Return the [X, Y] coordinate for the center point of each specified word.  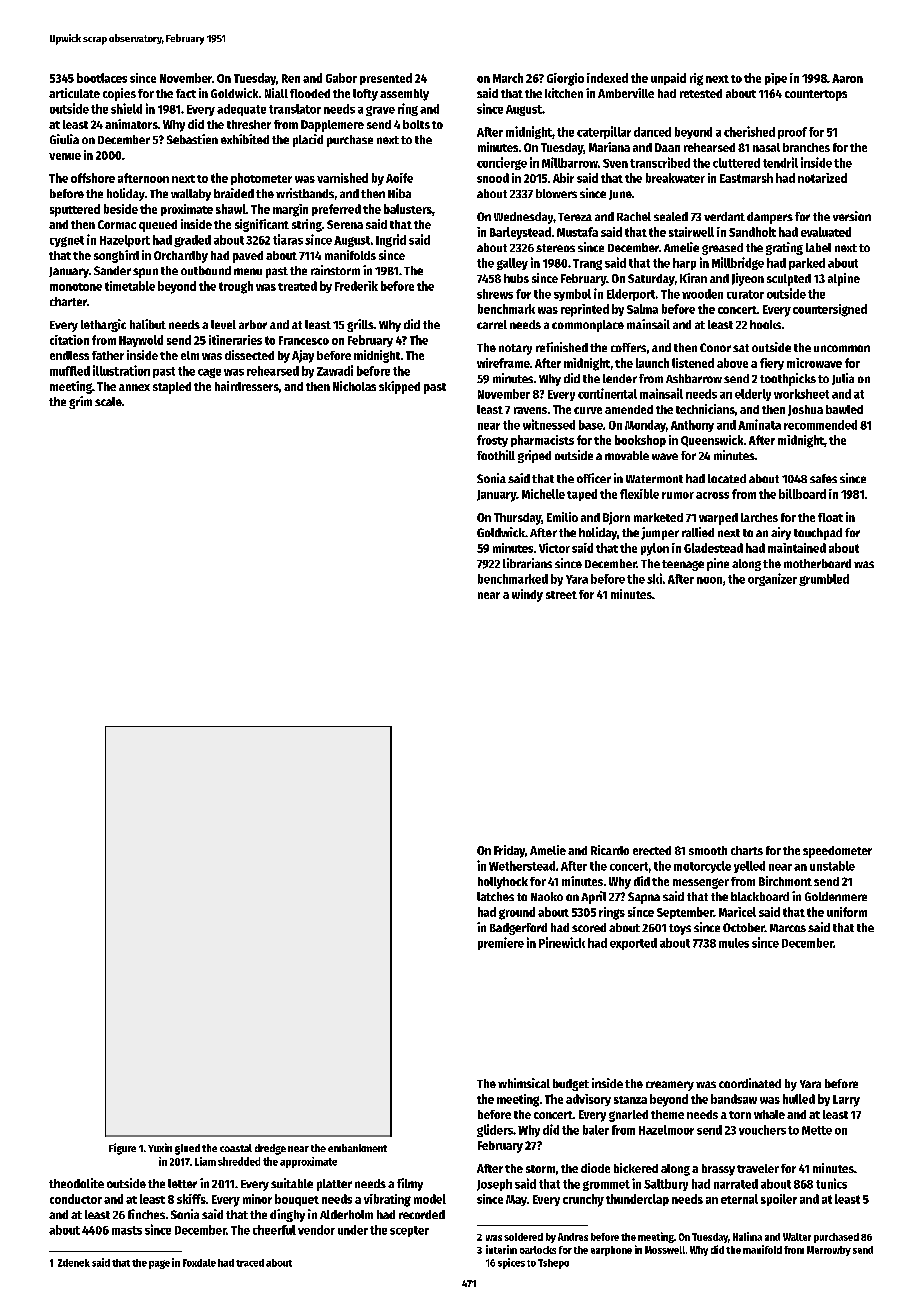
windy [527, 595]
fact [186, 93]
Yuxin [160, 1147]
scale [108, 401]
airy [781, 533]
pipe [776, 79]
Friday [509, 851]
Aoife [399, 178]
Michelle [543, 494]
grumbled [824, 580]
